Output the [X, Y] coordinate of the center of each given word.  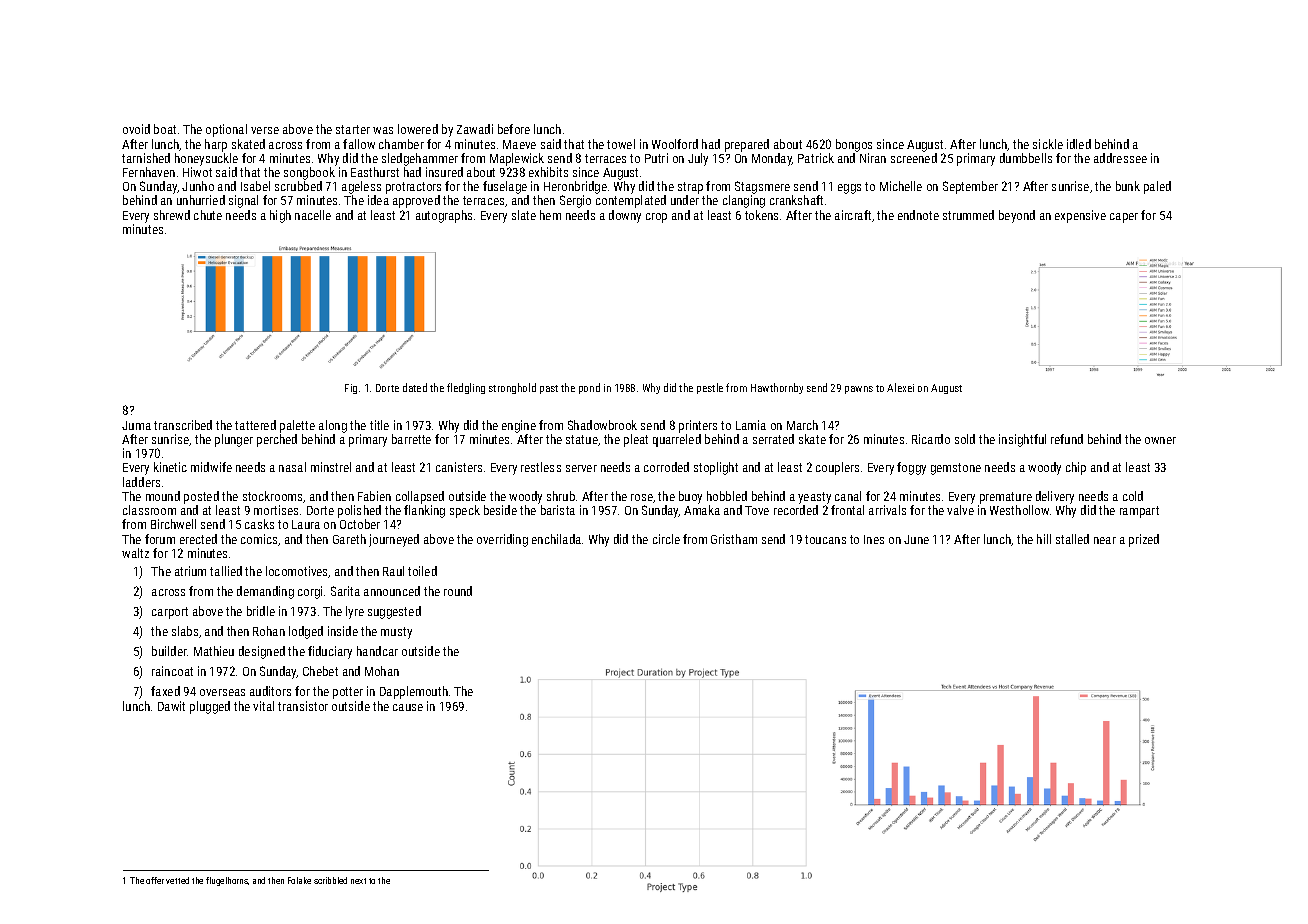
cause [408, 707]
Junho [198, 186]
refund [1067, 439]
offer [155, 880]
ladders [141, 482]
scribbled [330, 880]
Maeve [519, 144]
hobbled [727, 496]
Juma [136, 425]
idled [1079, 144]
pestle [710, 388]
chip [1076, 468]
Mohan [382, 671]
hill [1044, 539]
